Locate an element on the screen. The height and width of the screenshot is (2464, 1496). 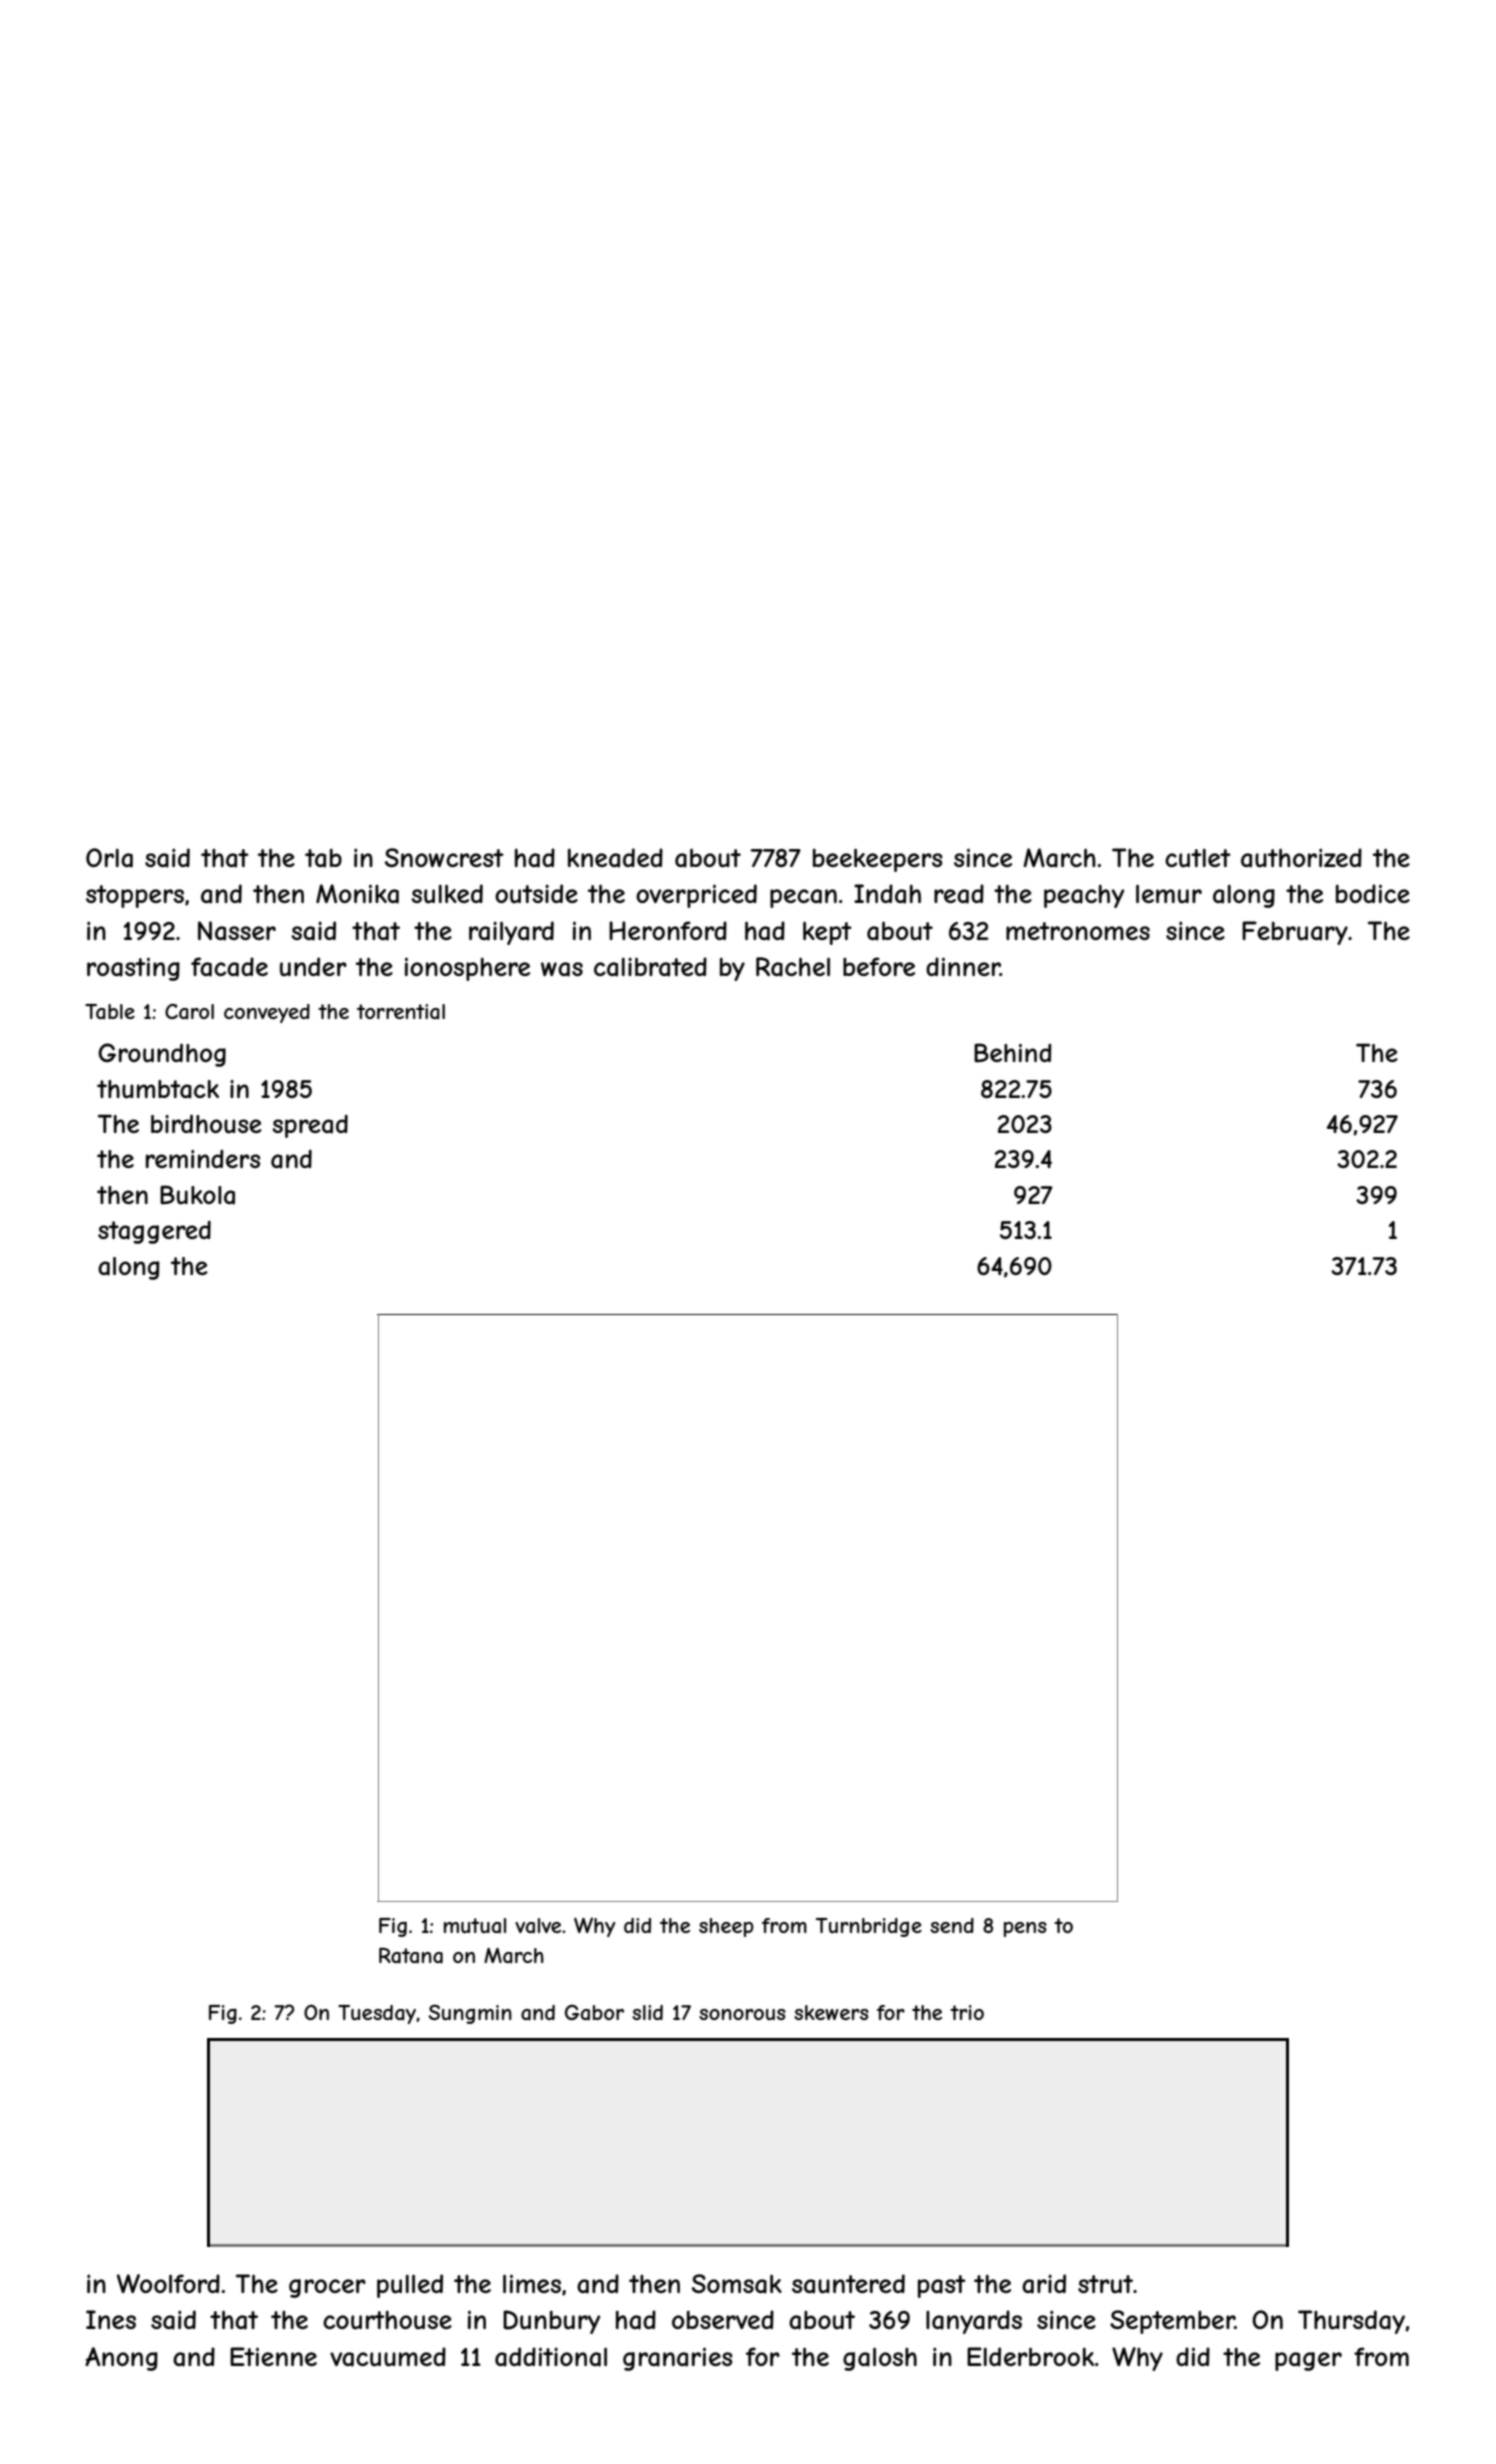
authorized is located at coordinates (1301, 858).
